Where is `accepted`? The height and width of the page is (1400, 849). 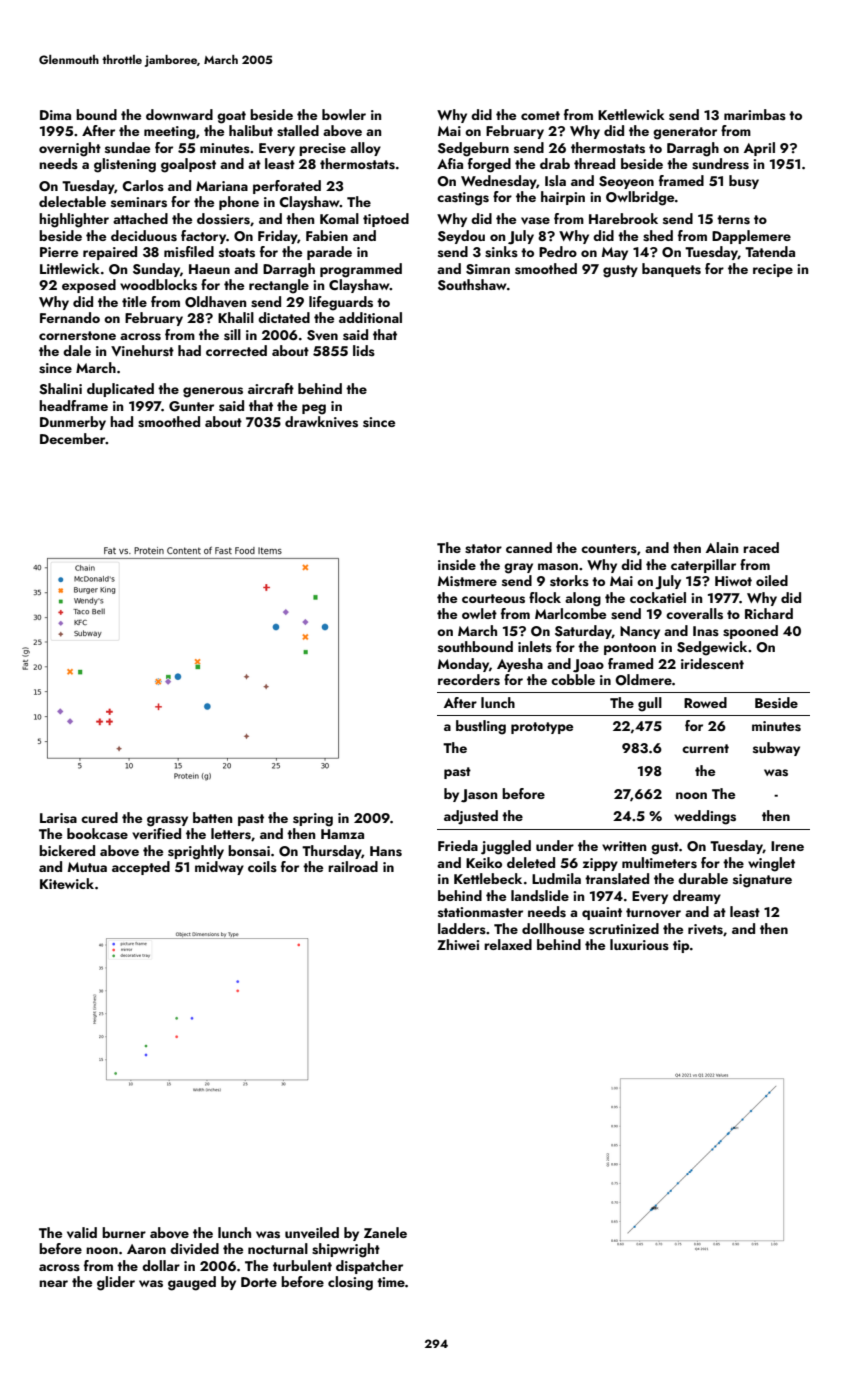
accepted is located at coordinates (141, 868).
